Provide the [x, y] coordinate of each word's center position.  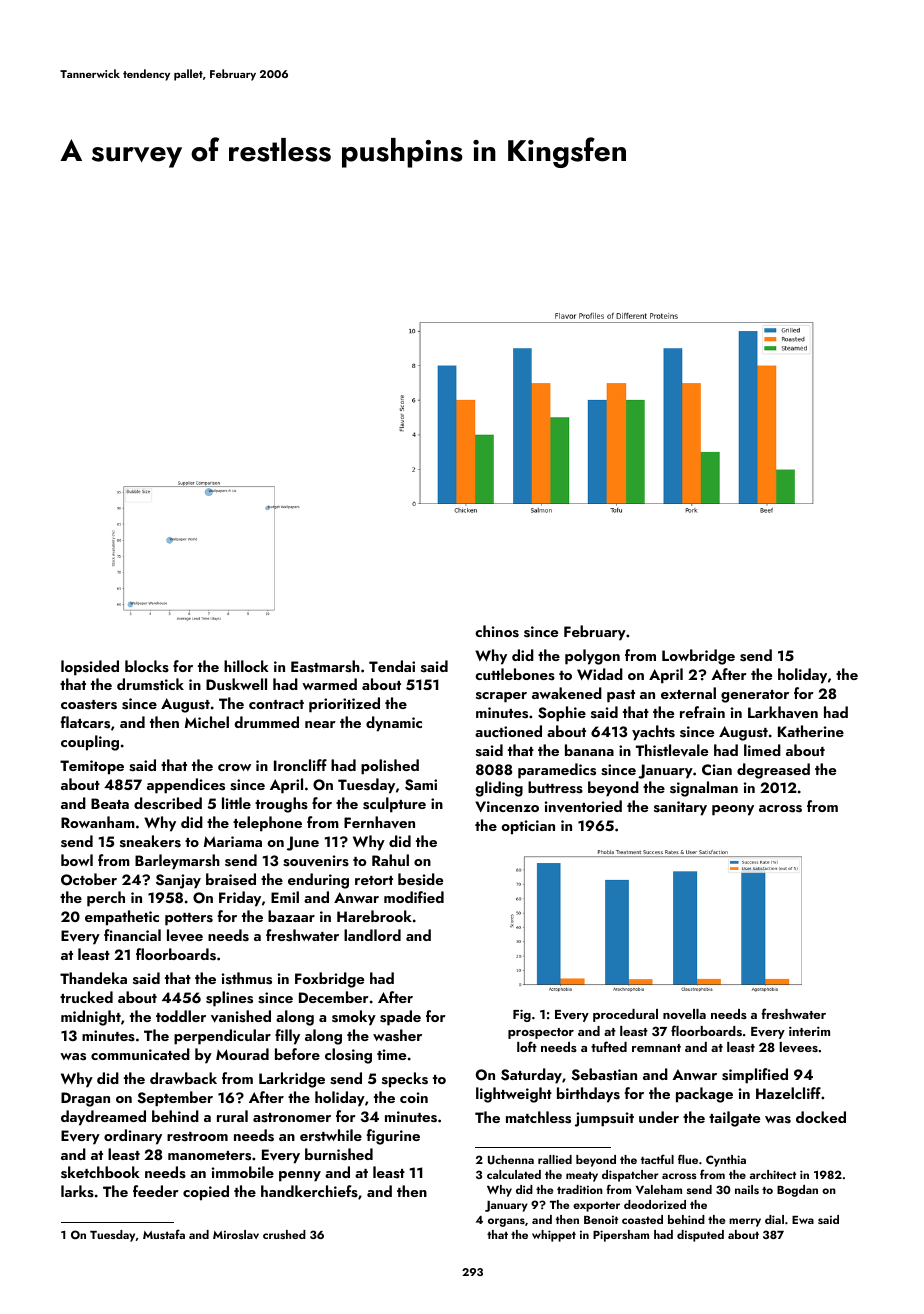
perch [106, 899]
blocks [147, 666]
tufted [609, 1046]
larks [77, 1191]
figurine [393, 1137]
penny [300, 1176]
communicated [140, 1054]
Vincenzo [507, 806]
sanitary [680, 808]
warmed [329, 684]
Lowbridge [698, 657]
